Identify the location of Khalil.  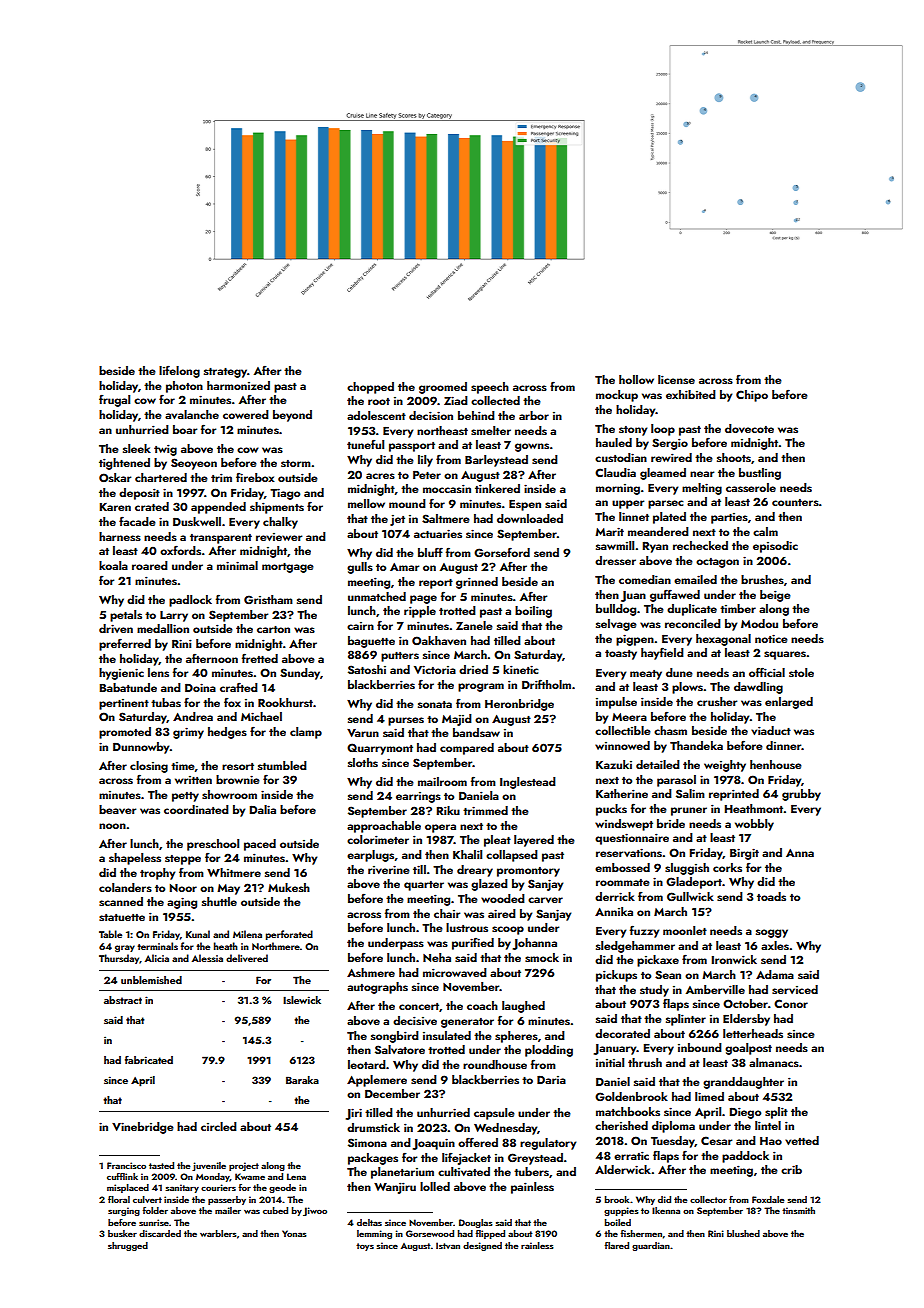
(467, 854).
